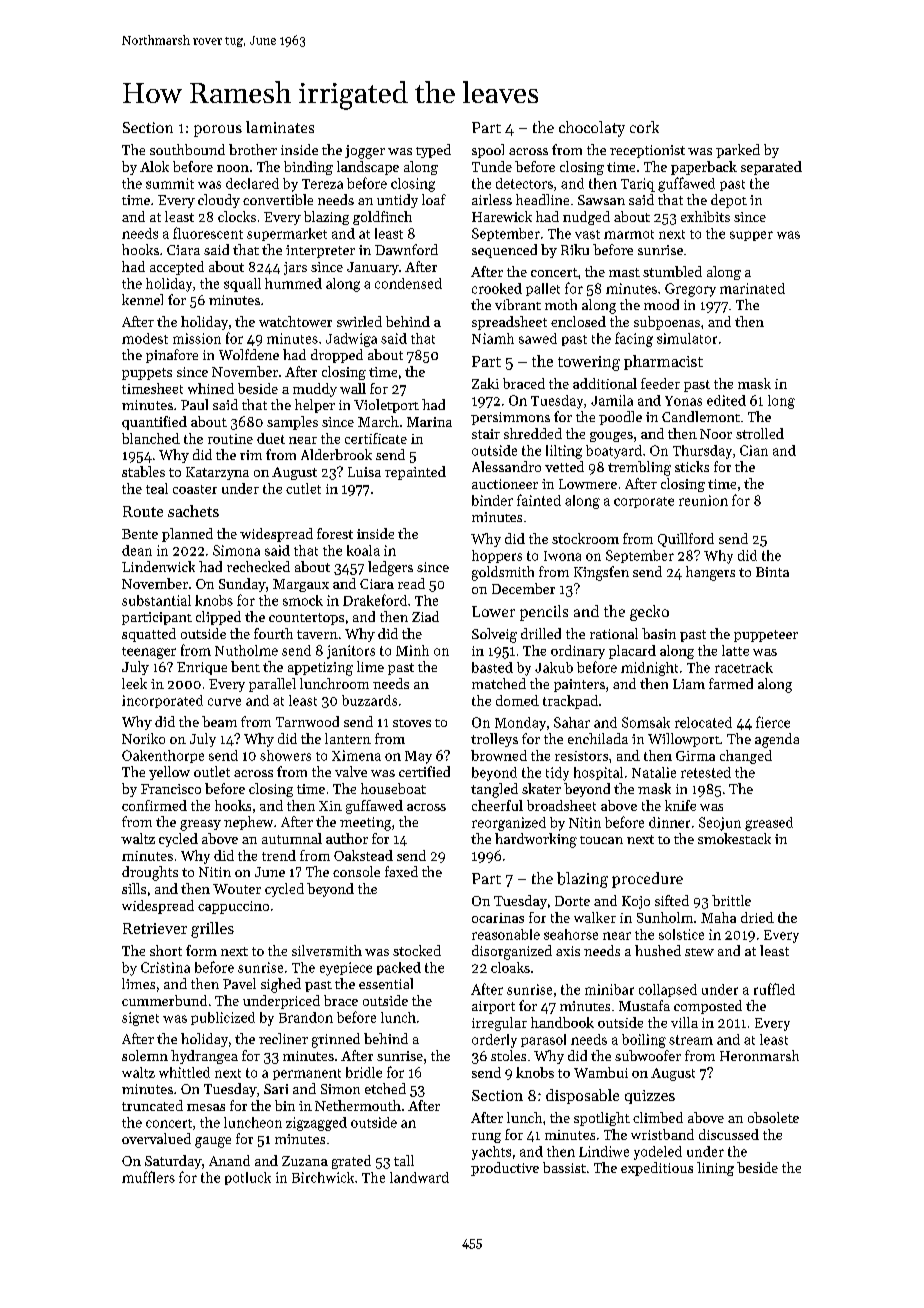  I want to click on squatted, so click(149, 635).
